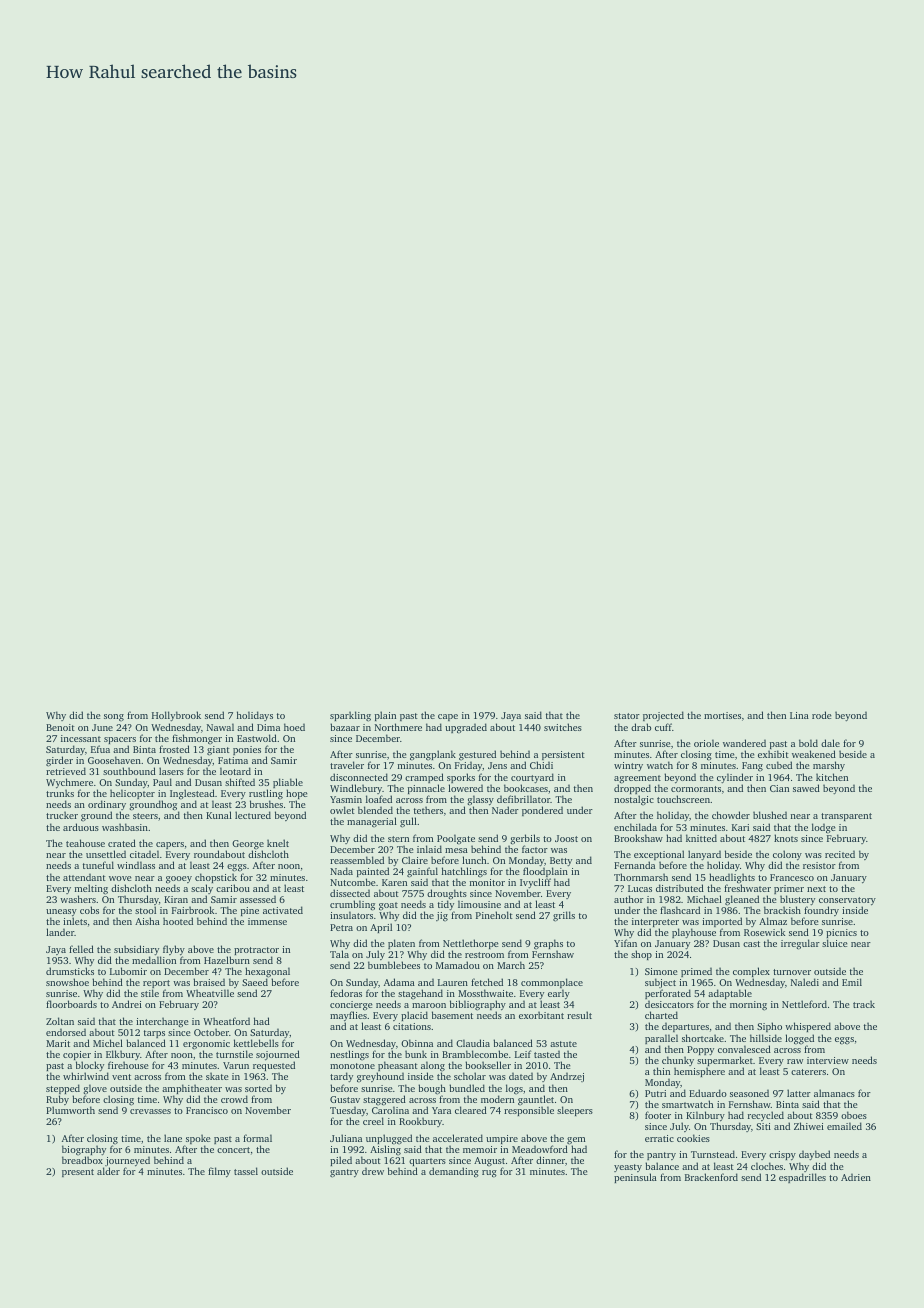  What do you see at coordinates (711, 1177) in the document?
I see `Brackenford` at bounding box center [711, 1177].
